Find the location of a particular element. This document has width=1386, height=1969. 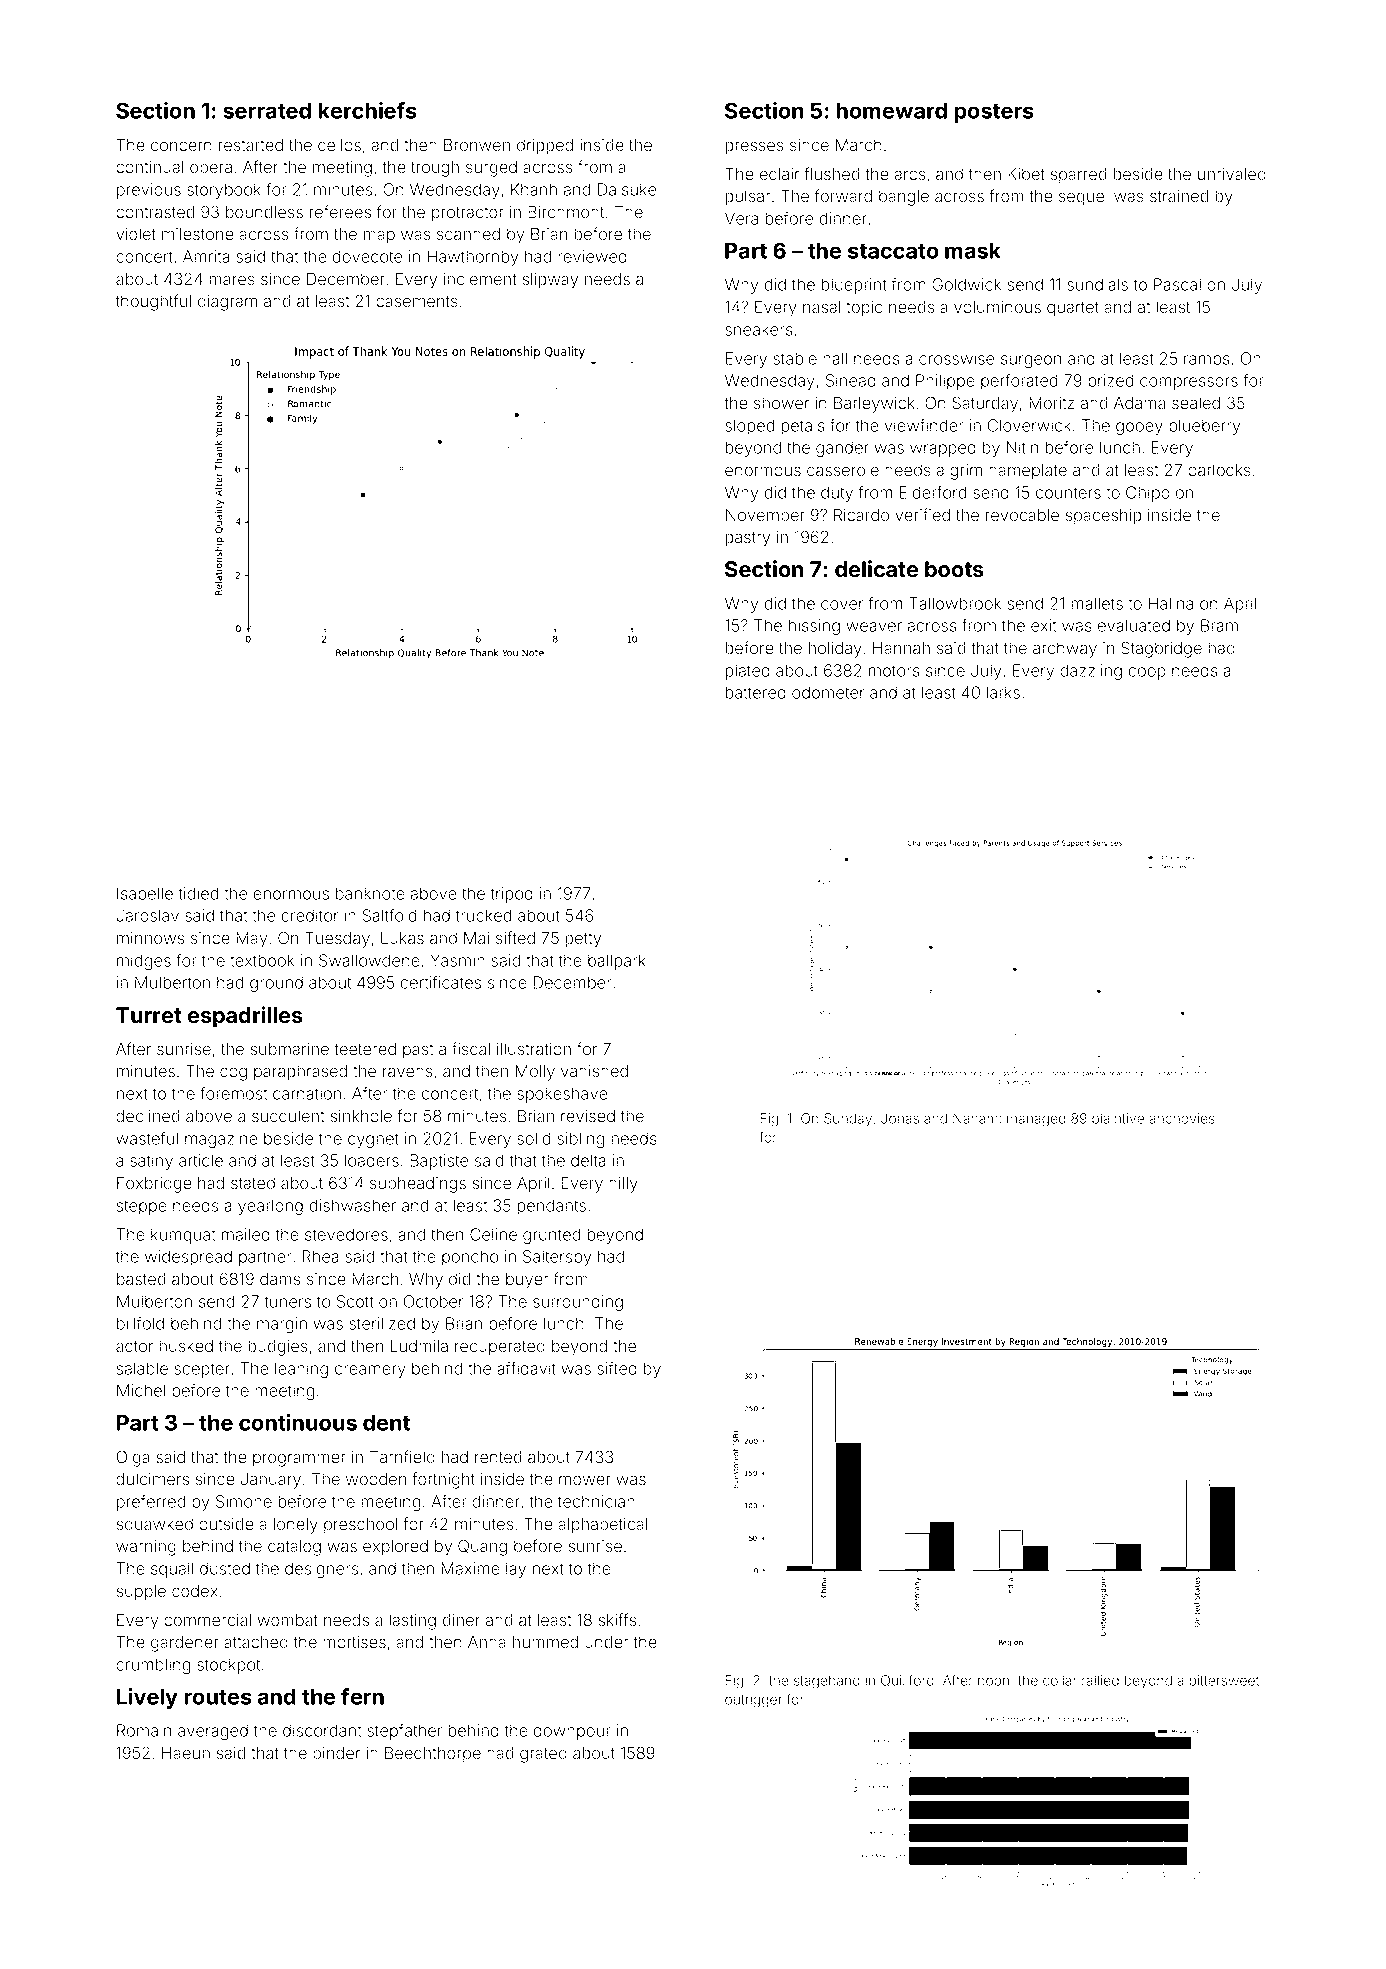

bittersweet is located at coordinates (1224, 1680).
